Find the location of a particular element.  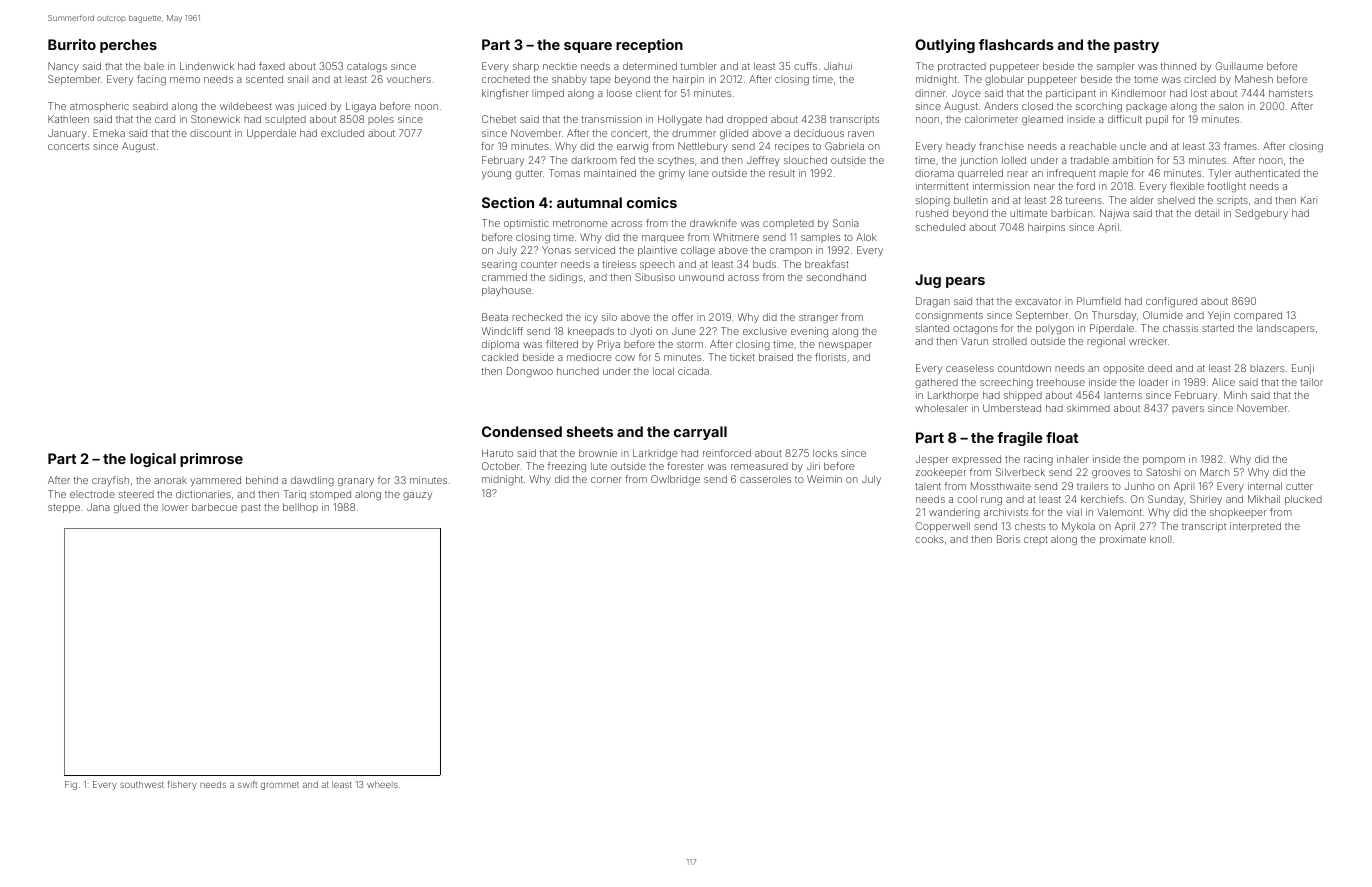

interpreted is located at coordinates (1255, 527).
